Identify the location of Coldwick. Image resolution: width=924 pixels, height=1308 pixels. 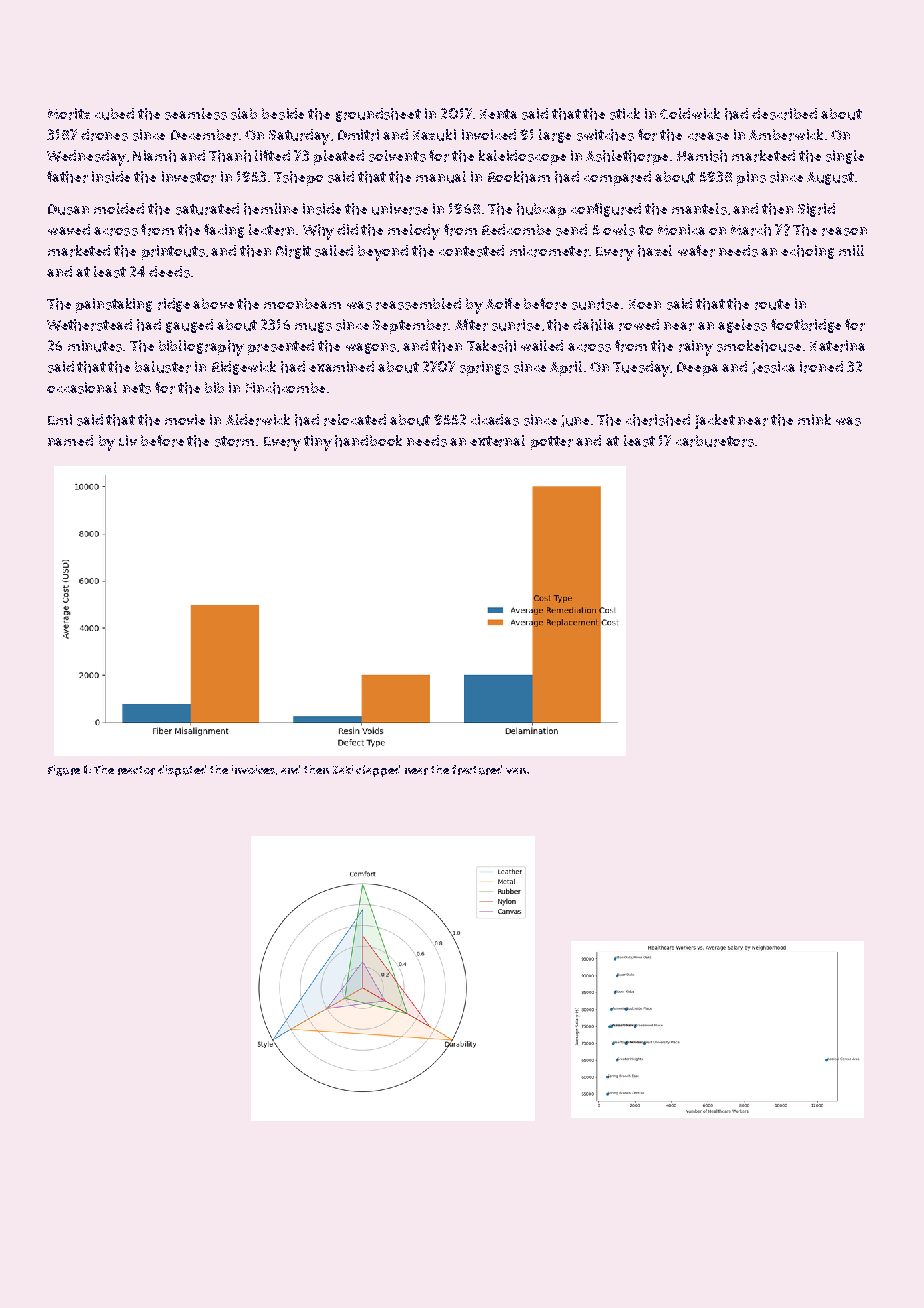
(690, 113).
